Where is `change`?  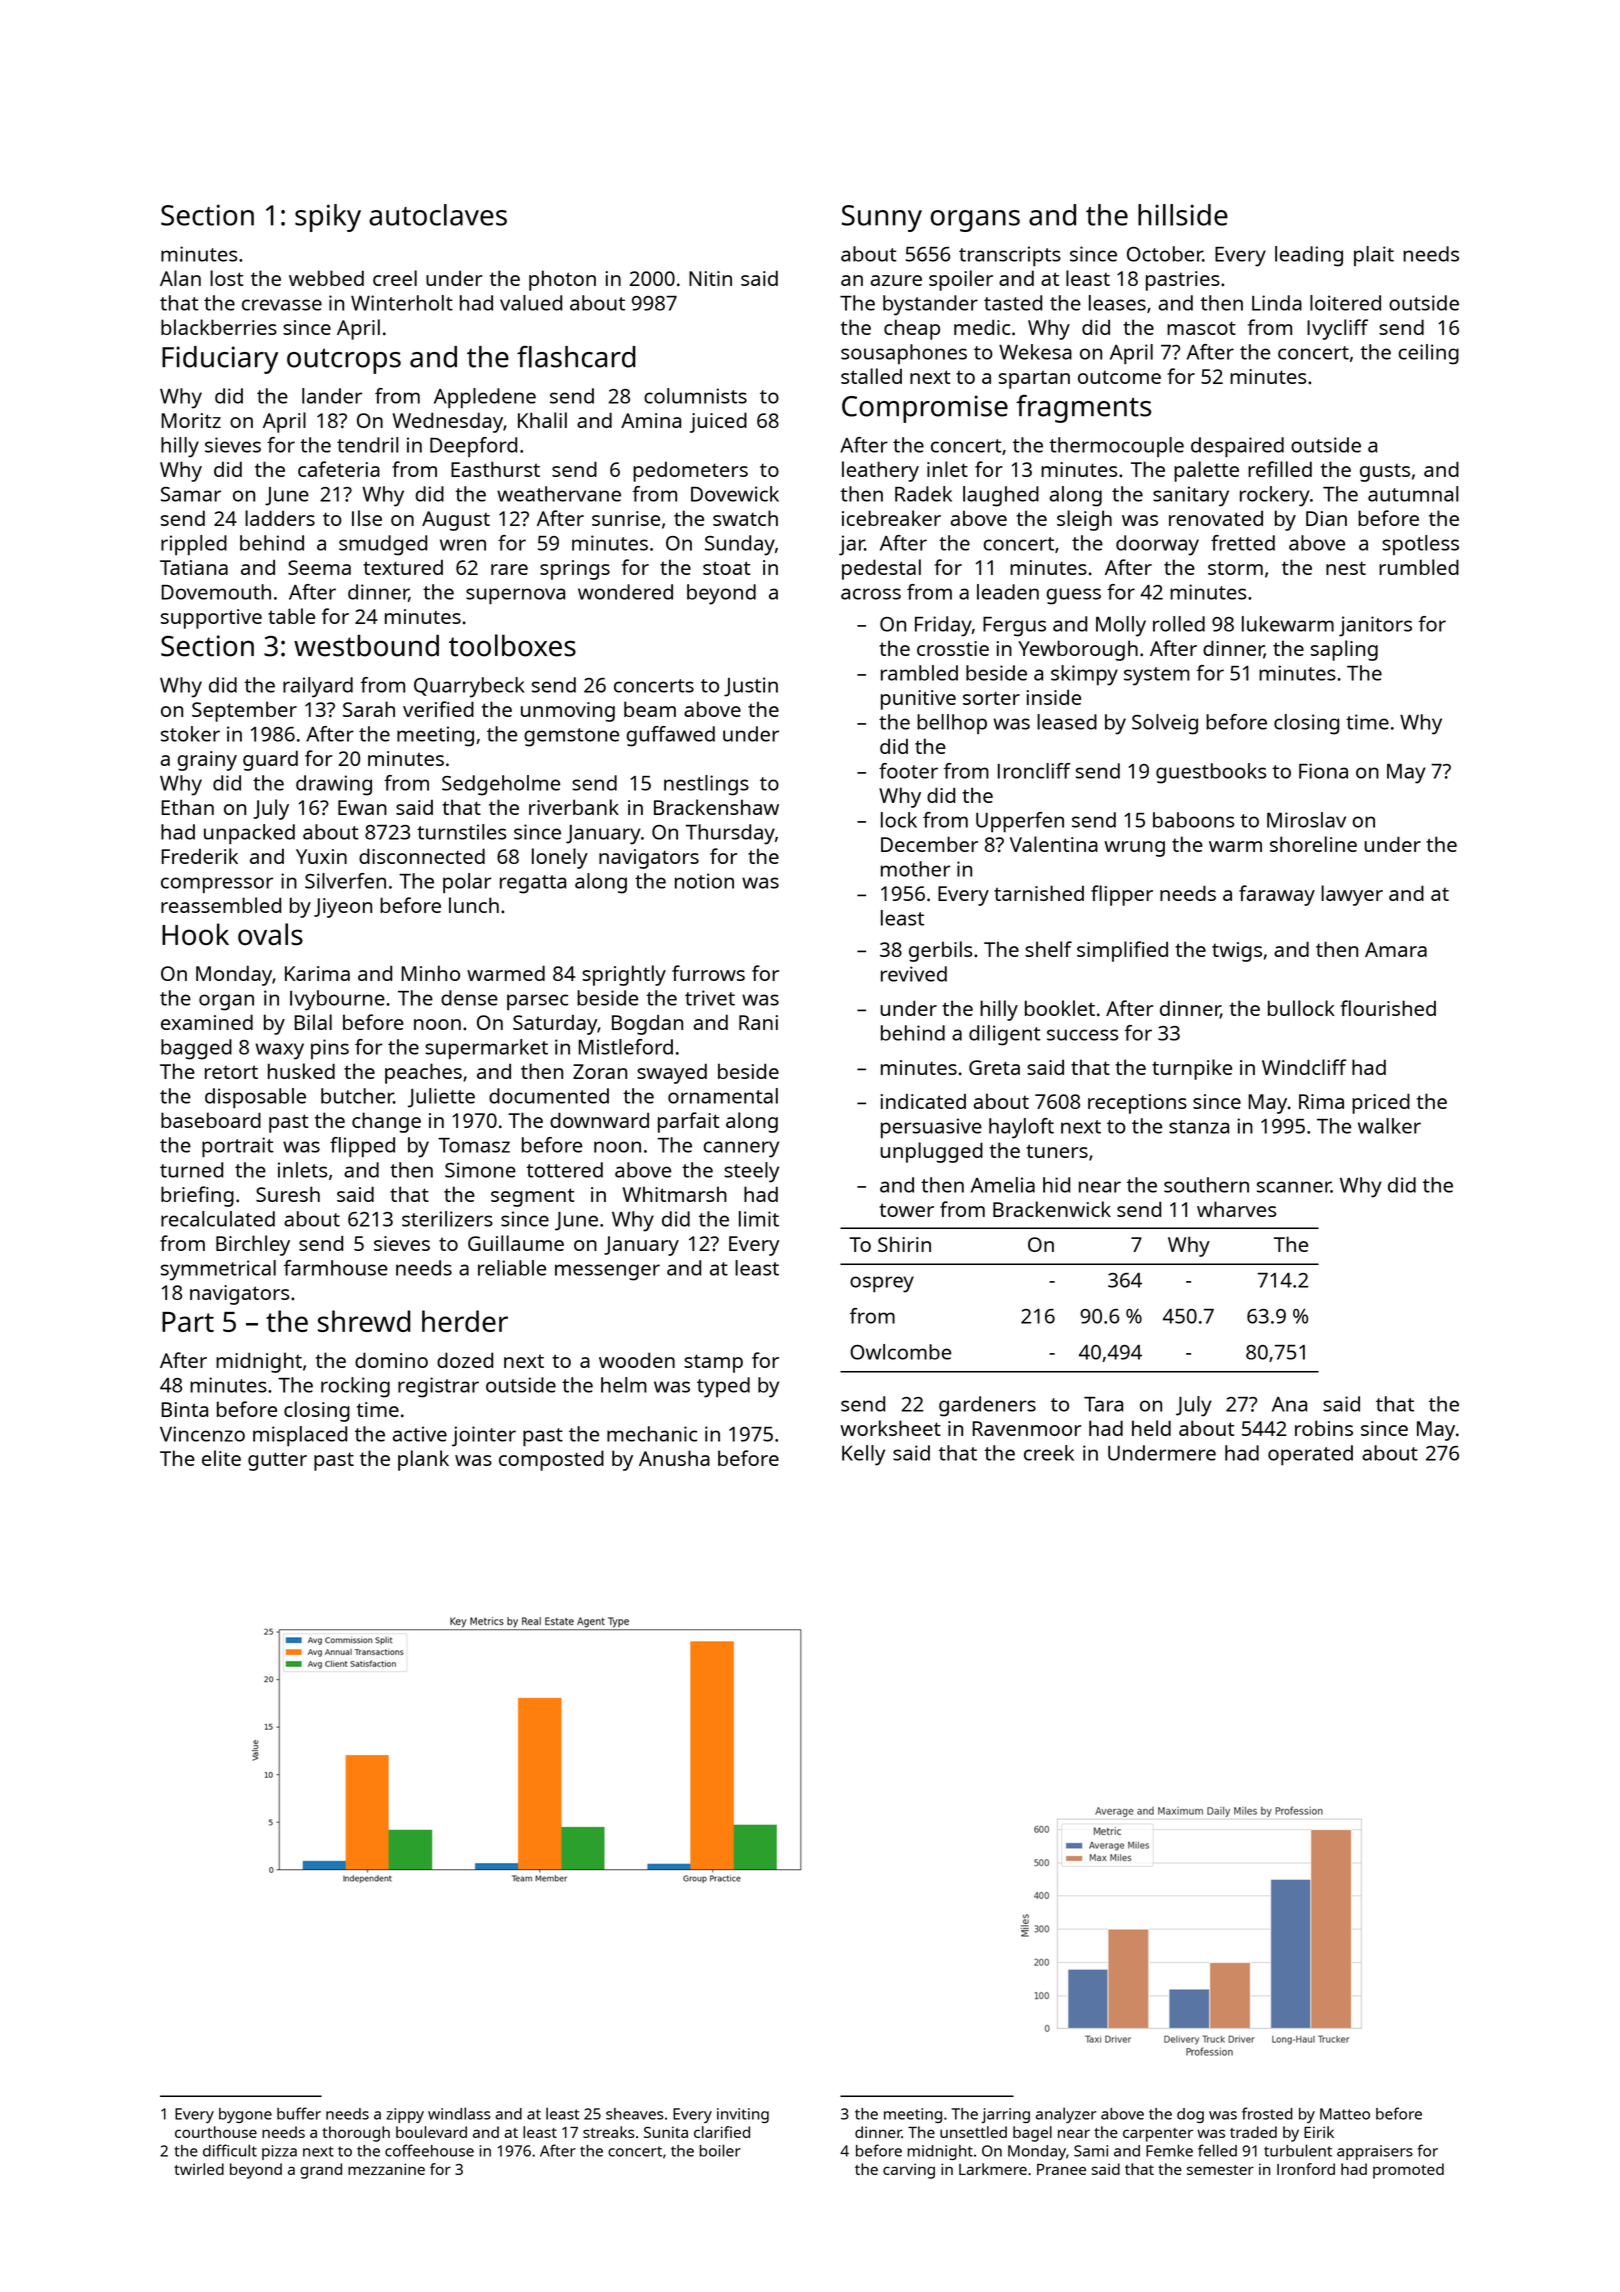
change is located at coordinates (386, 1122).
